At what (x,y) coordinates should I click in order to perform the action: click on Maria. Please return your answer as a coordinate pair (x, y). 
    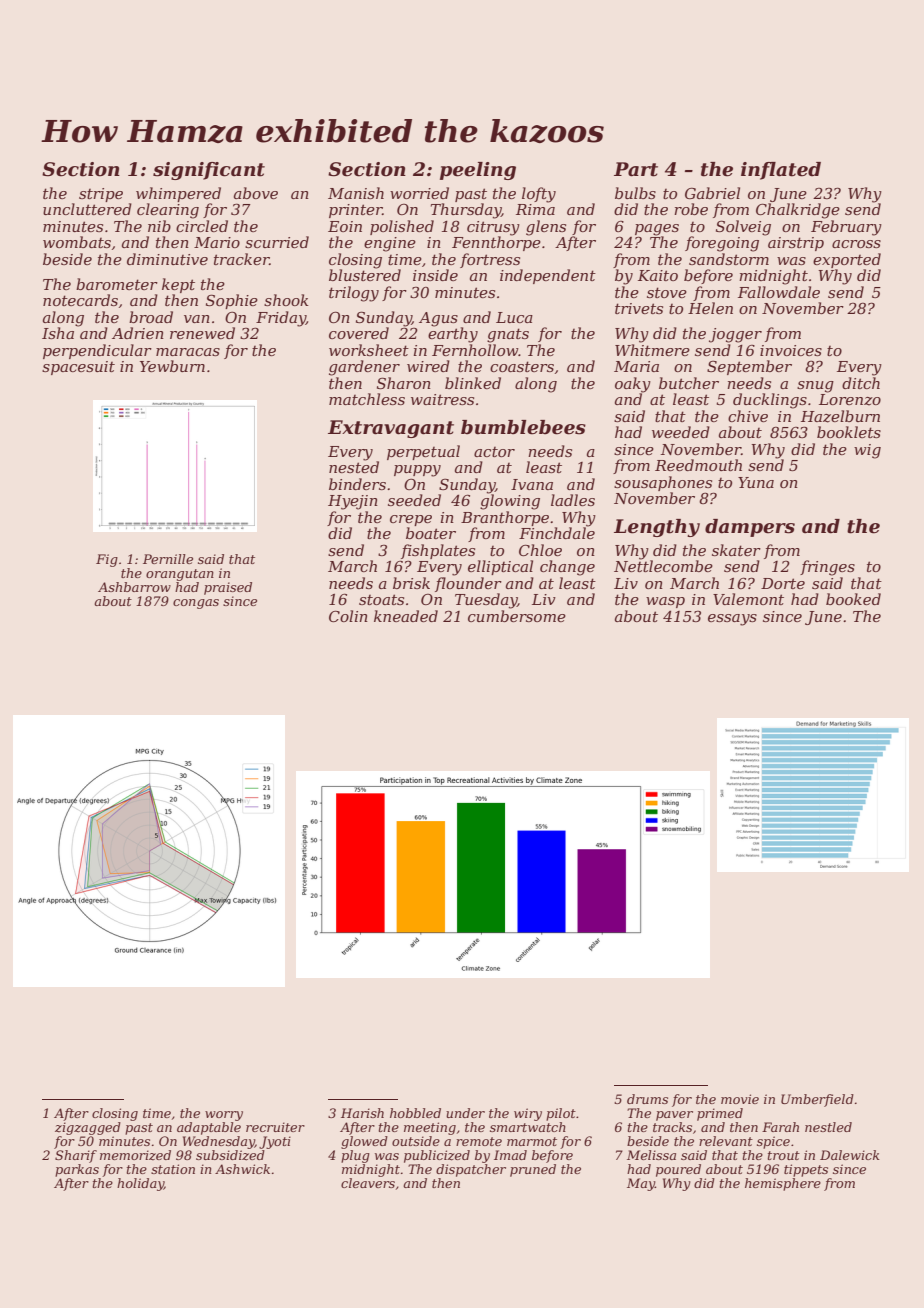
    Looking at the image, I should click on (636, 366).
